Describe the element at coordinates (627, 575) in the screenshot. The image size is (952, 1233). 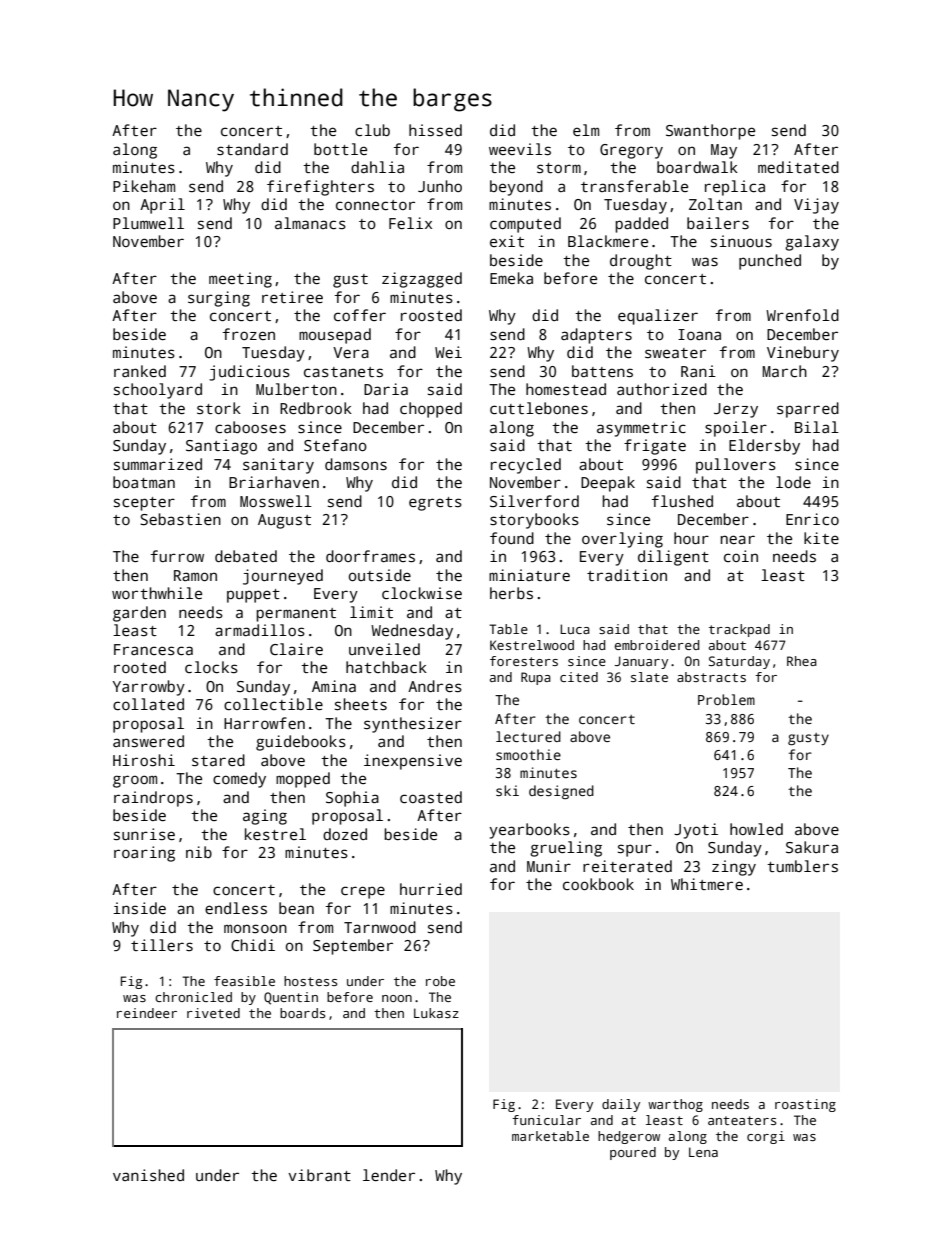
I see `tradition` at that location.
